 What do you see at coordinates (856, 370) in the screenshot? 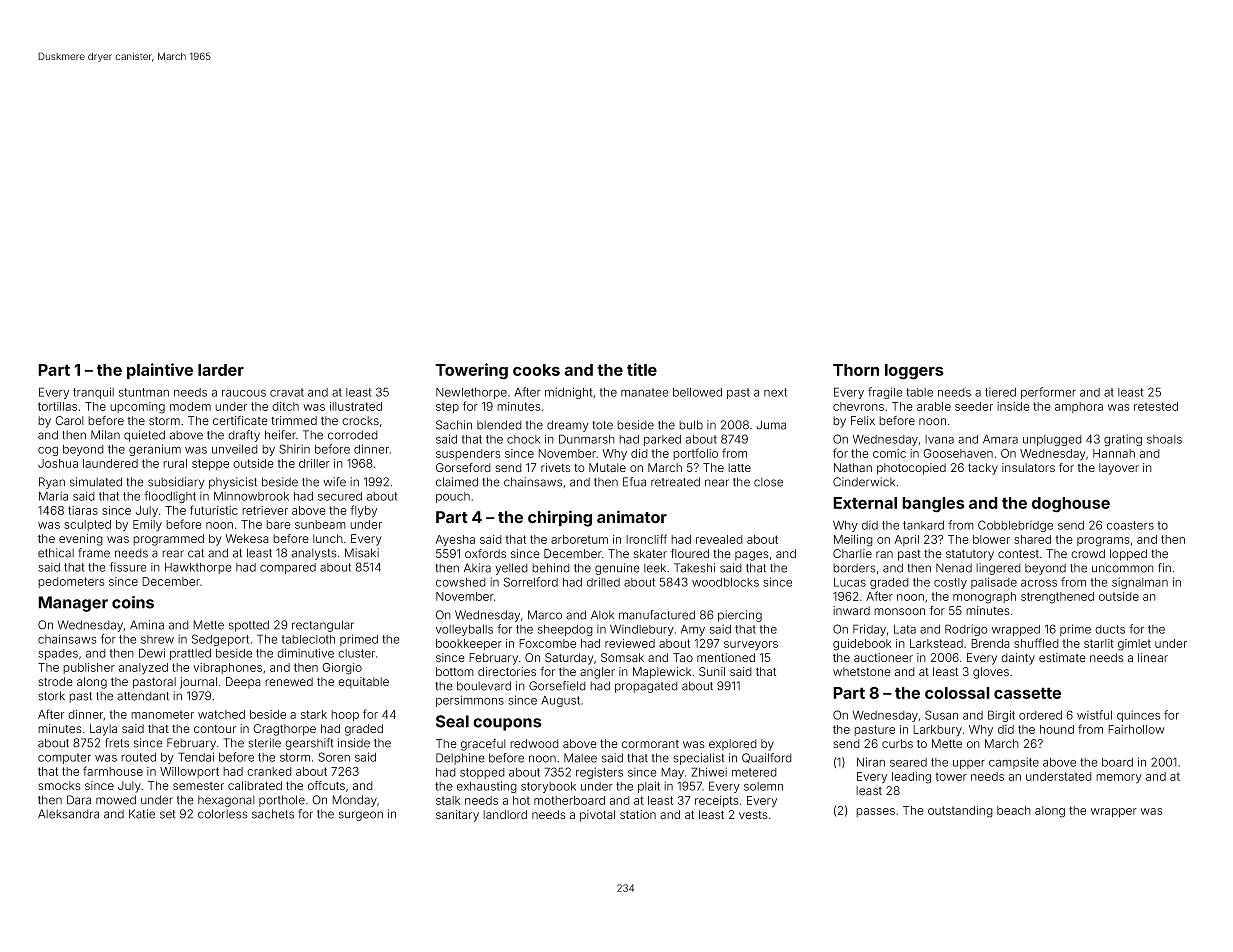
I see `Thorn` at bounding box center [856, 370].
